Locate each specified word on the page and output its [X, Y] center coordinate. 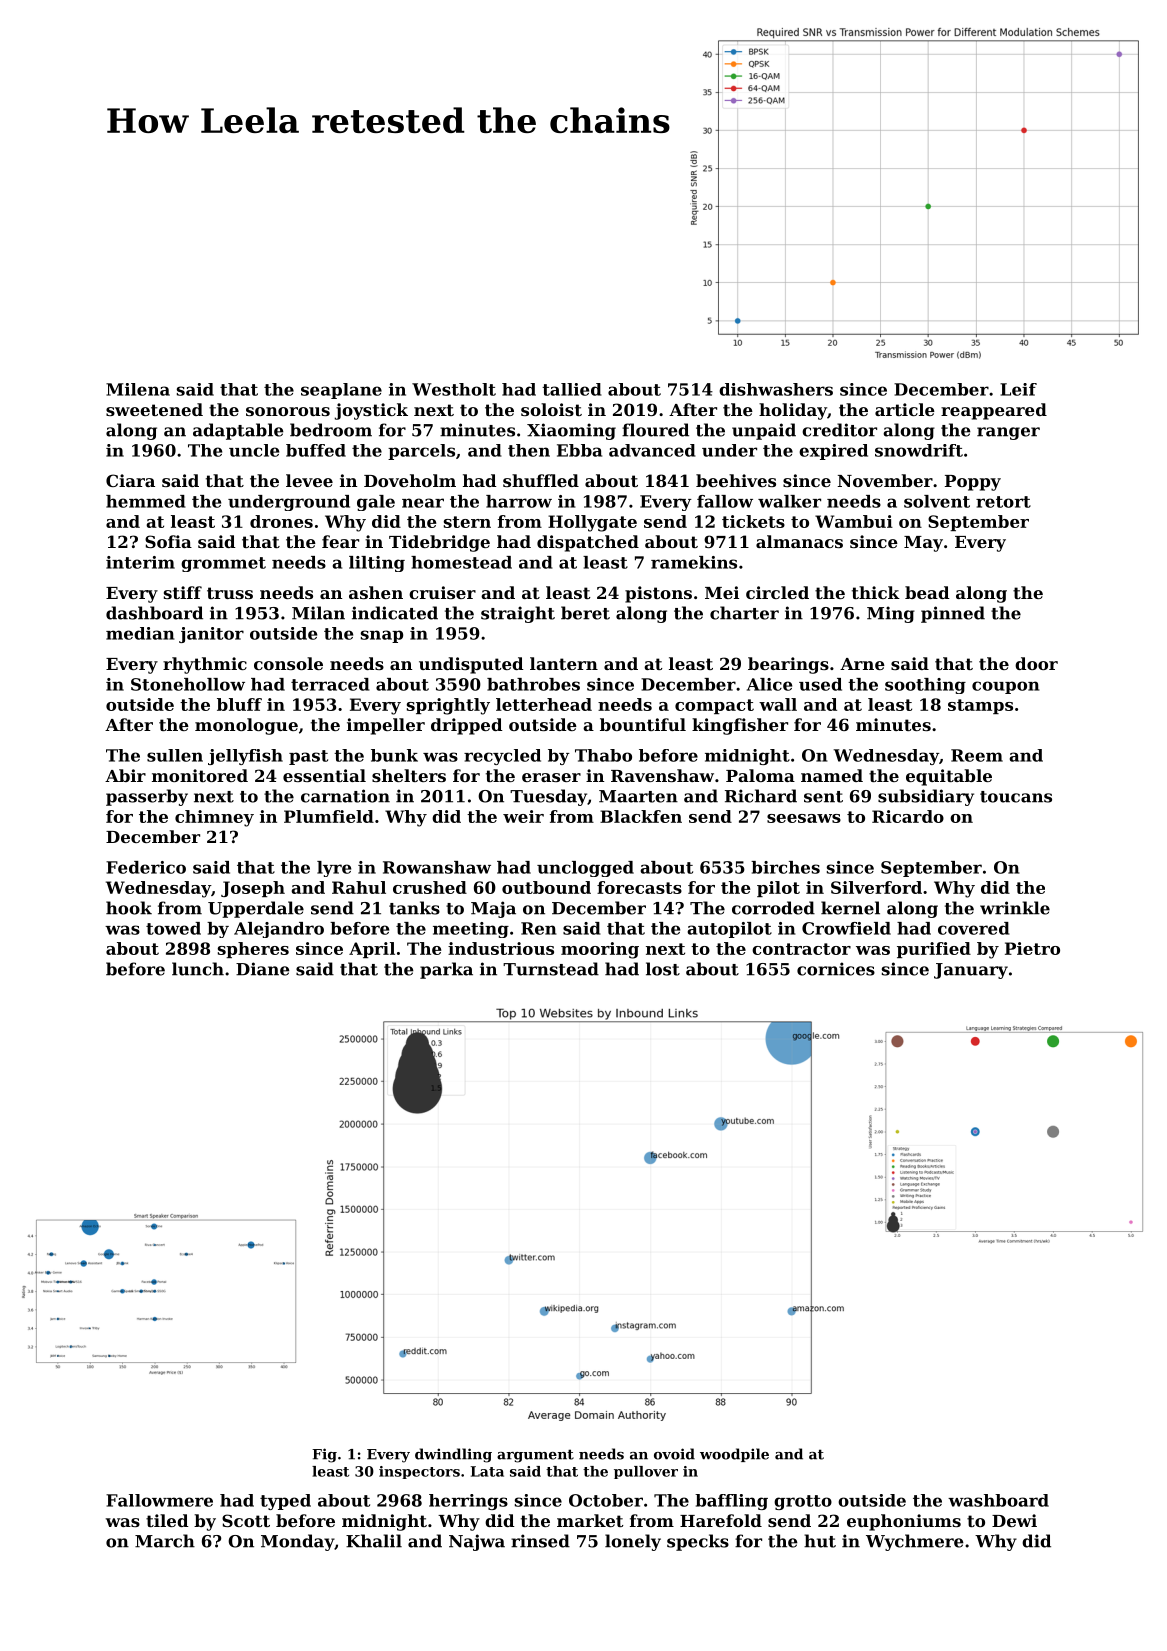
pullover [646, 1472]
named [832, 775]
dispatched [588, 543]
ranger [1008, 433]
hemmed [146, 501]
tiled [167, 1520]
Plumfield [329, 816]
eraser [551, 777]
